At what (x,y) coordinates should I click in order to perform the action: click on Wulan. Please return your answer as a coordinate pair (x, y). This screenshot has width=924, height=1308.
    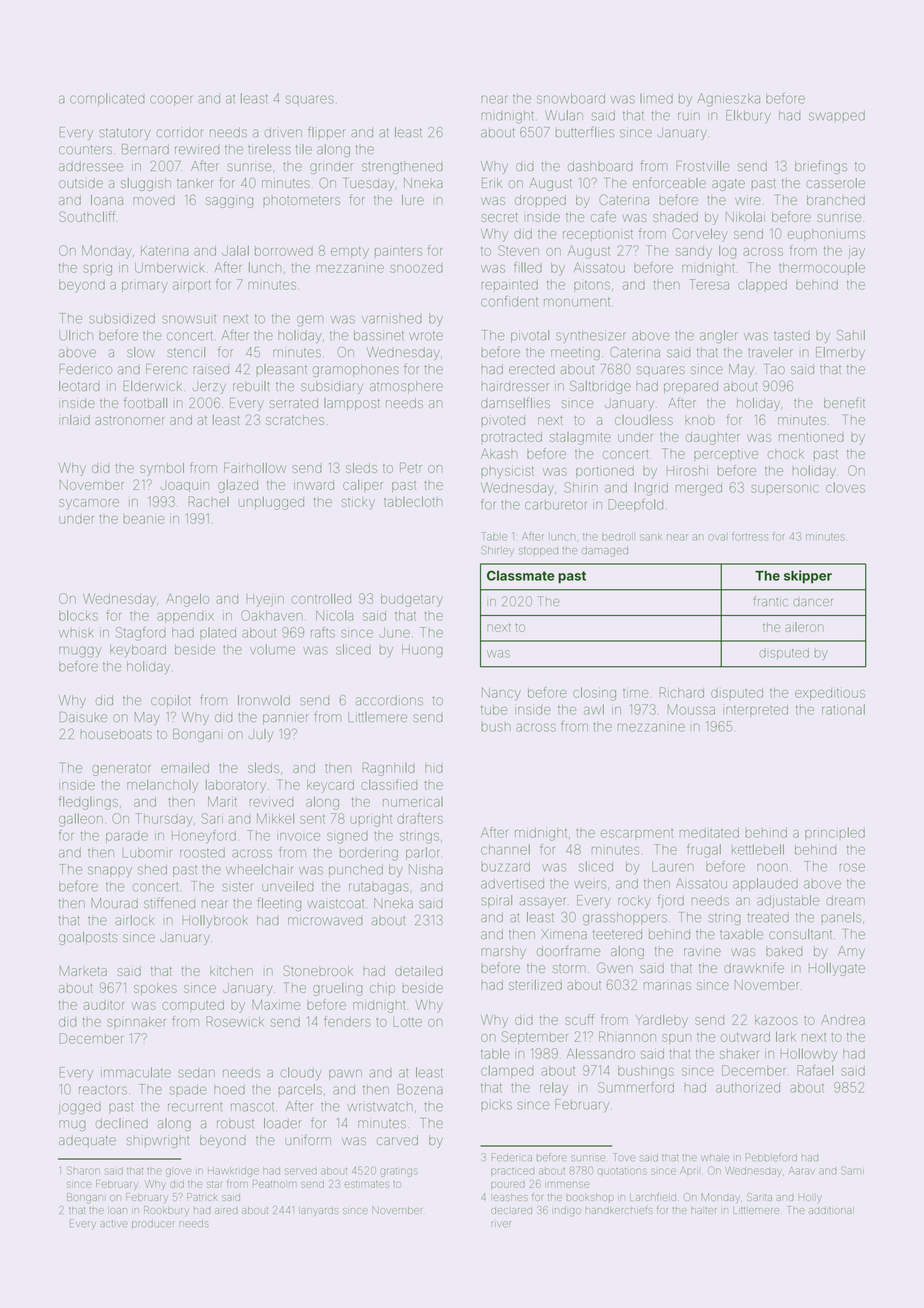
    Looking at the image, I should click on (564, 115).
